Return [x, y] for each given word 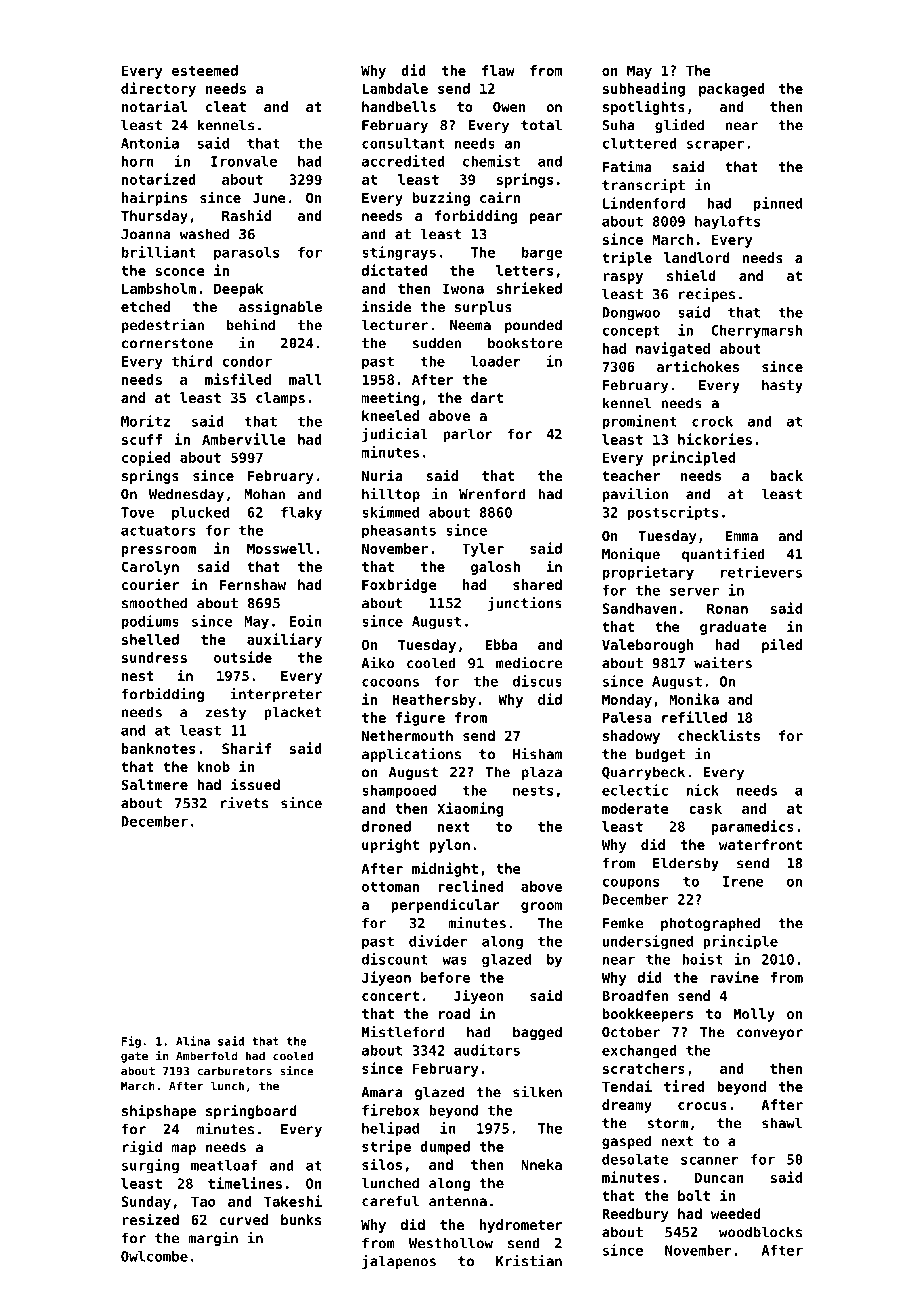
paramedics [753, 827]
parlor [468, 435]
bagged [537, 1033]
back [786, 475]
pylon [449, 846]
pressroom [159, 551]
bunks [301, 1219]
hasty [782, 386]
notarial [154, 106]
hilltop [391, 495]
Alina [193, 1041]
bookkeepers [648, 1015]
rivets [244, 803]
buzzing [441, 198]
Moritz [145, 421]
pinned [778, 204]
